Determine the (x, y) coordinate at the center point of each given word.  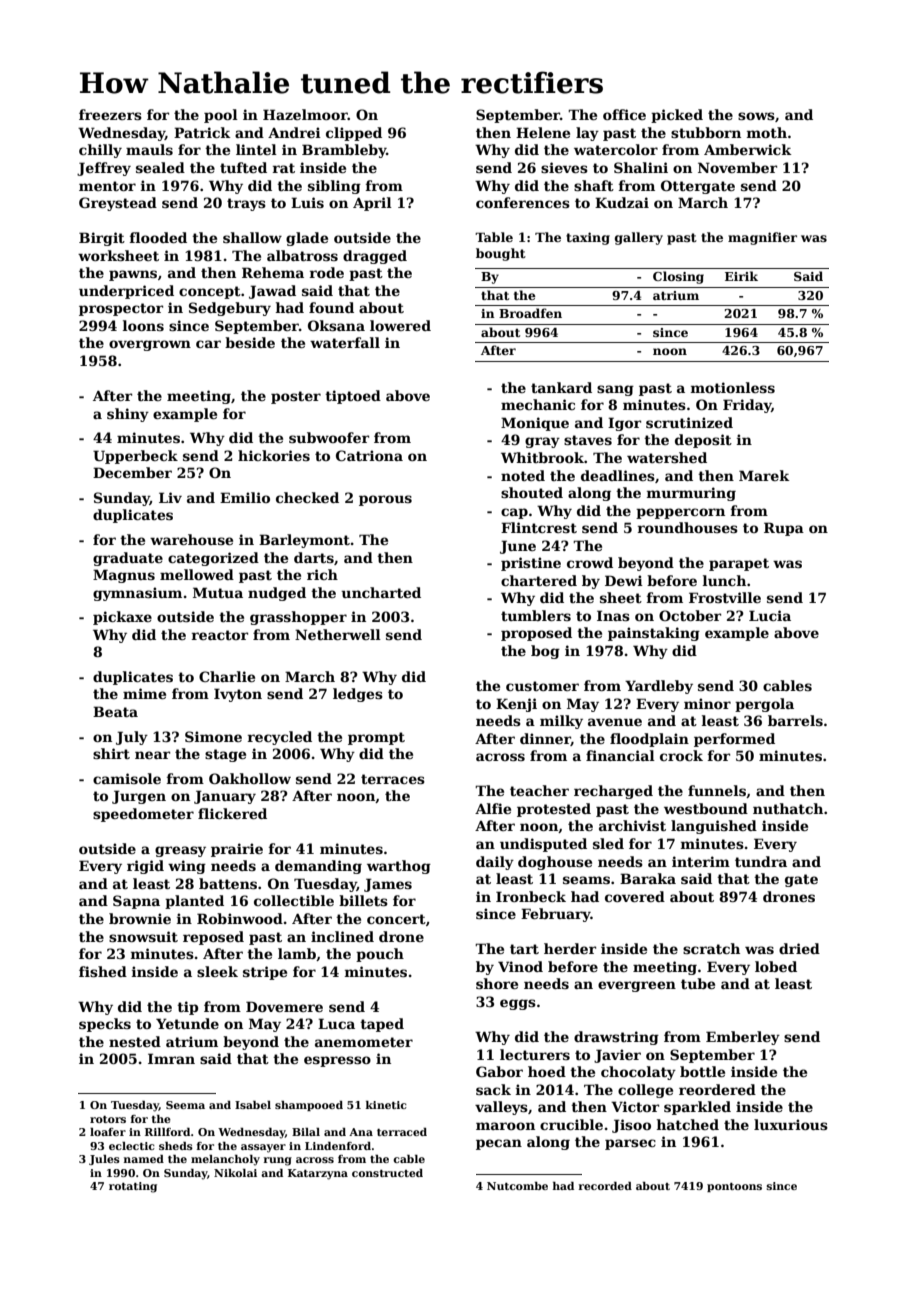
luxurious (791, 1124)
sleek (217, 971)
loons (143, 325)
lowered (400, 325)
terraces (393, 779)
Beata (115, 711)
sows (756, 116)
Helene (543, 132)
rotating (133, 1187)
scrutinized (689, 422)
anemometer (364, 1042)
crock (681, 755)
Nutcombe (517, 1186)
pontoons (734, 1187)
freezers (110, 114)
